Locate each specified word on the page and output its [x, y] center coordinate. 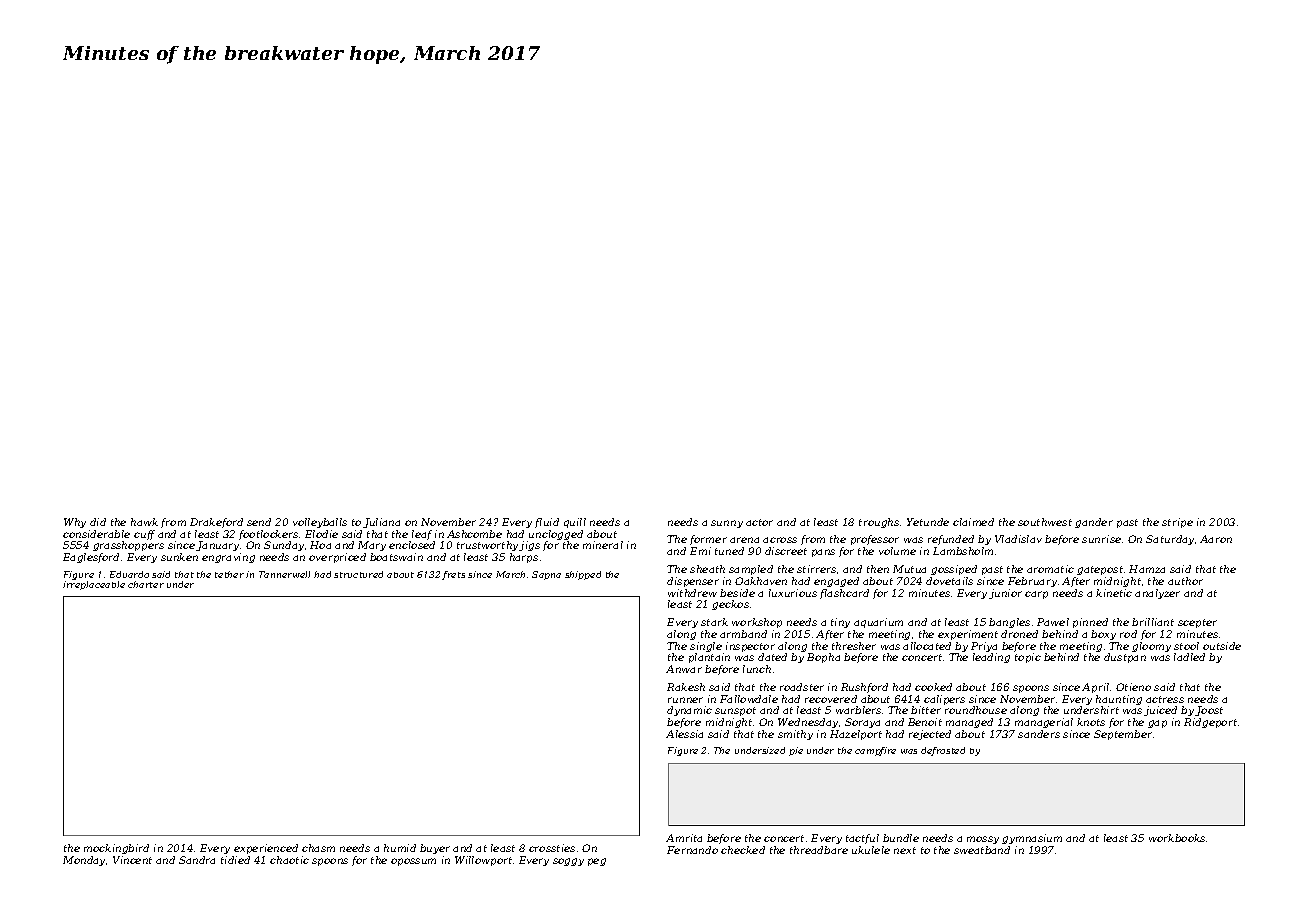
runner [685, 700]
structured [358, 574]
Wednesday [808, 723]
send [259, 522]
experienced [266, 849]
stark [714, 622]
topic [1028, 658]
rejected [930, 735]
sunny [727, 524]
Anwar [684, 669]
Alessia [684, 734]
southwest [1045, 522]
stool [1186, 646]
